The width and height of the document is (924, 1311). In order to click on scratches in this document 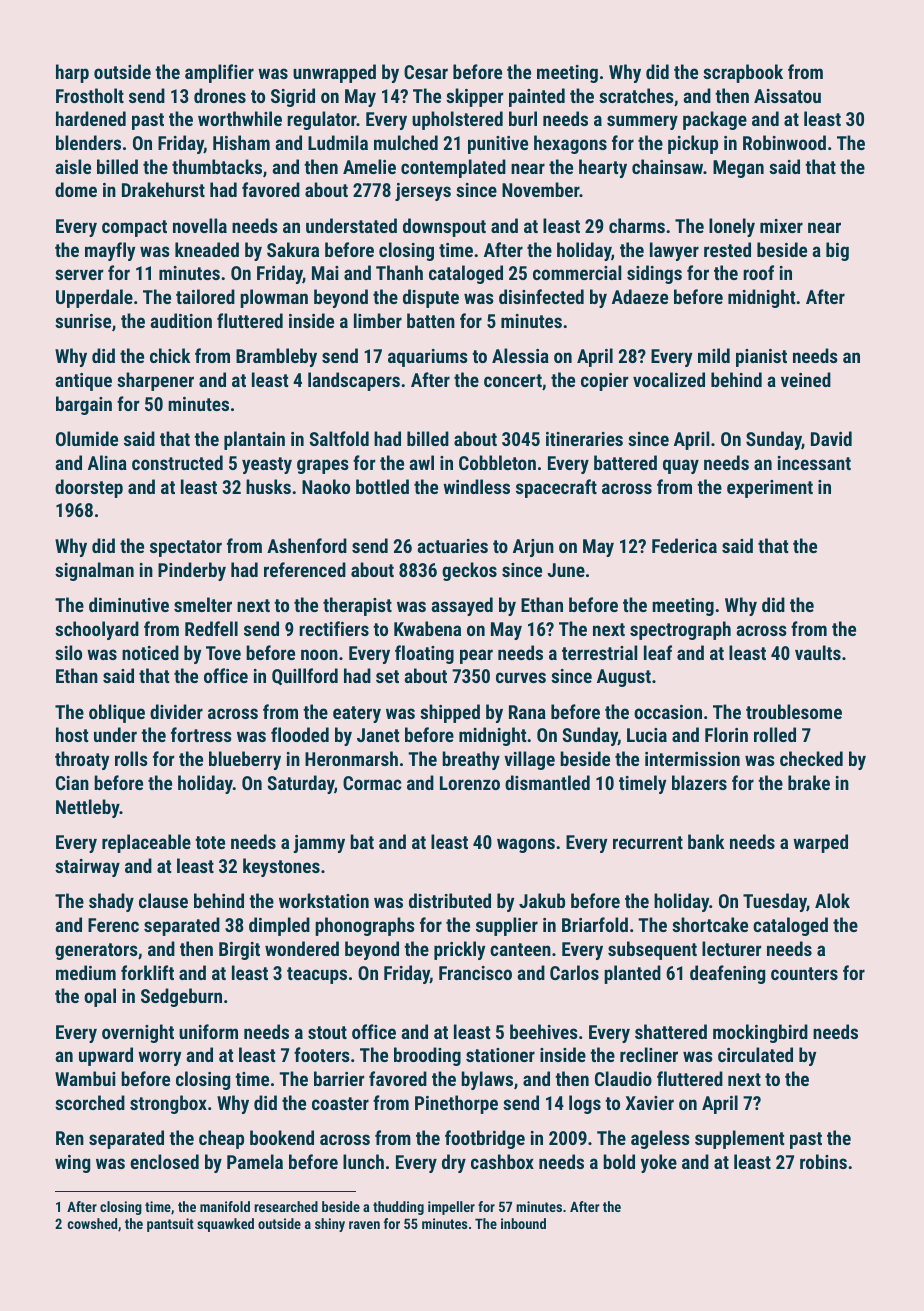, I will do `click(636, 95)`.
